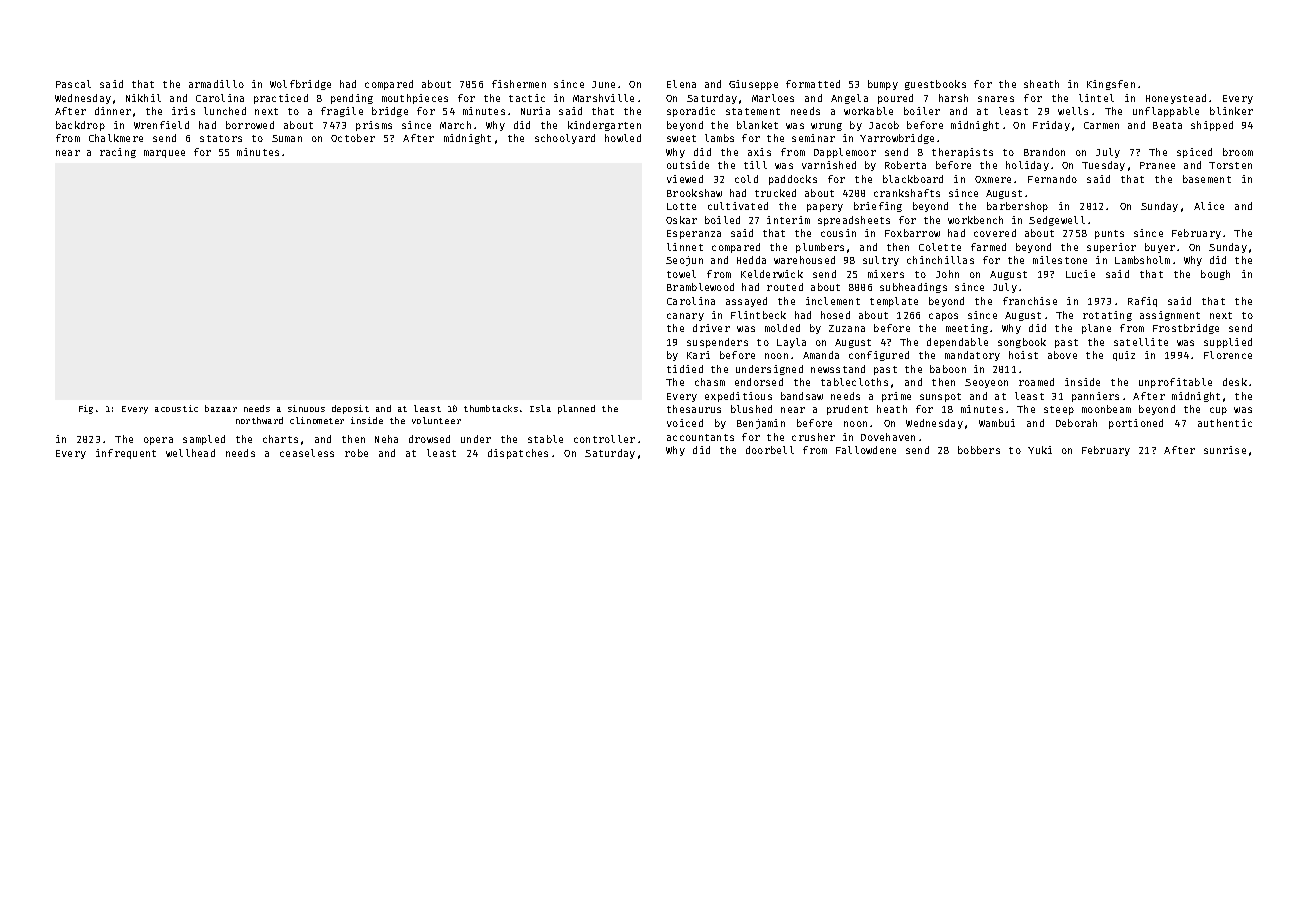  I want to click on linnet, so click(685, 247).
